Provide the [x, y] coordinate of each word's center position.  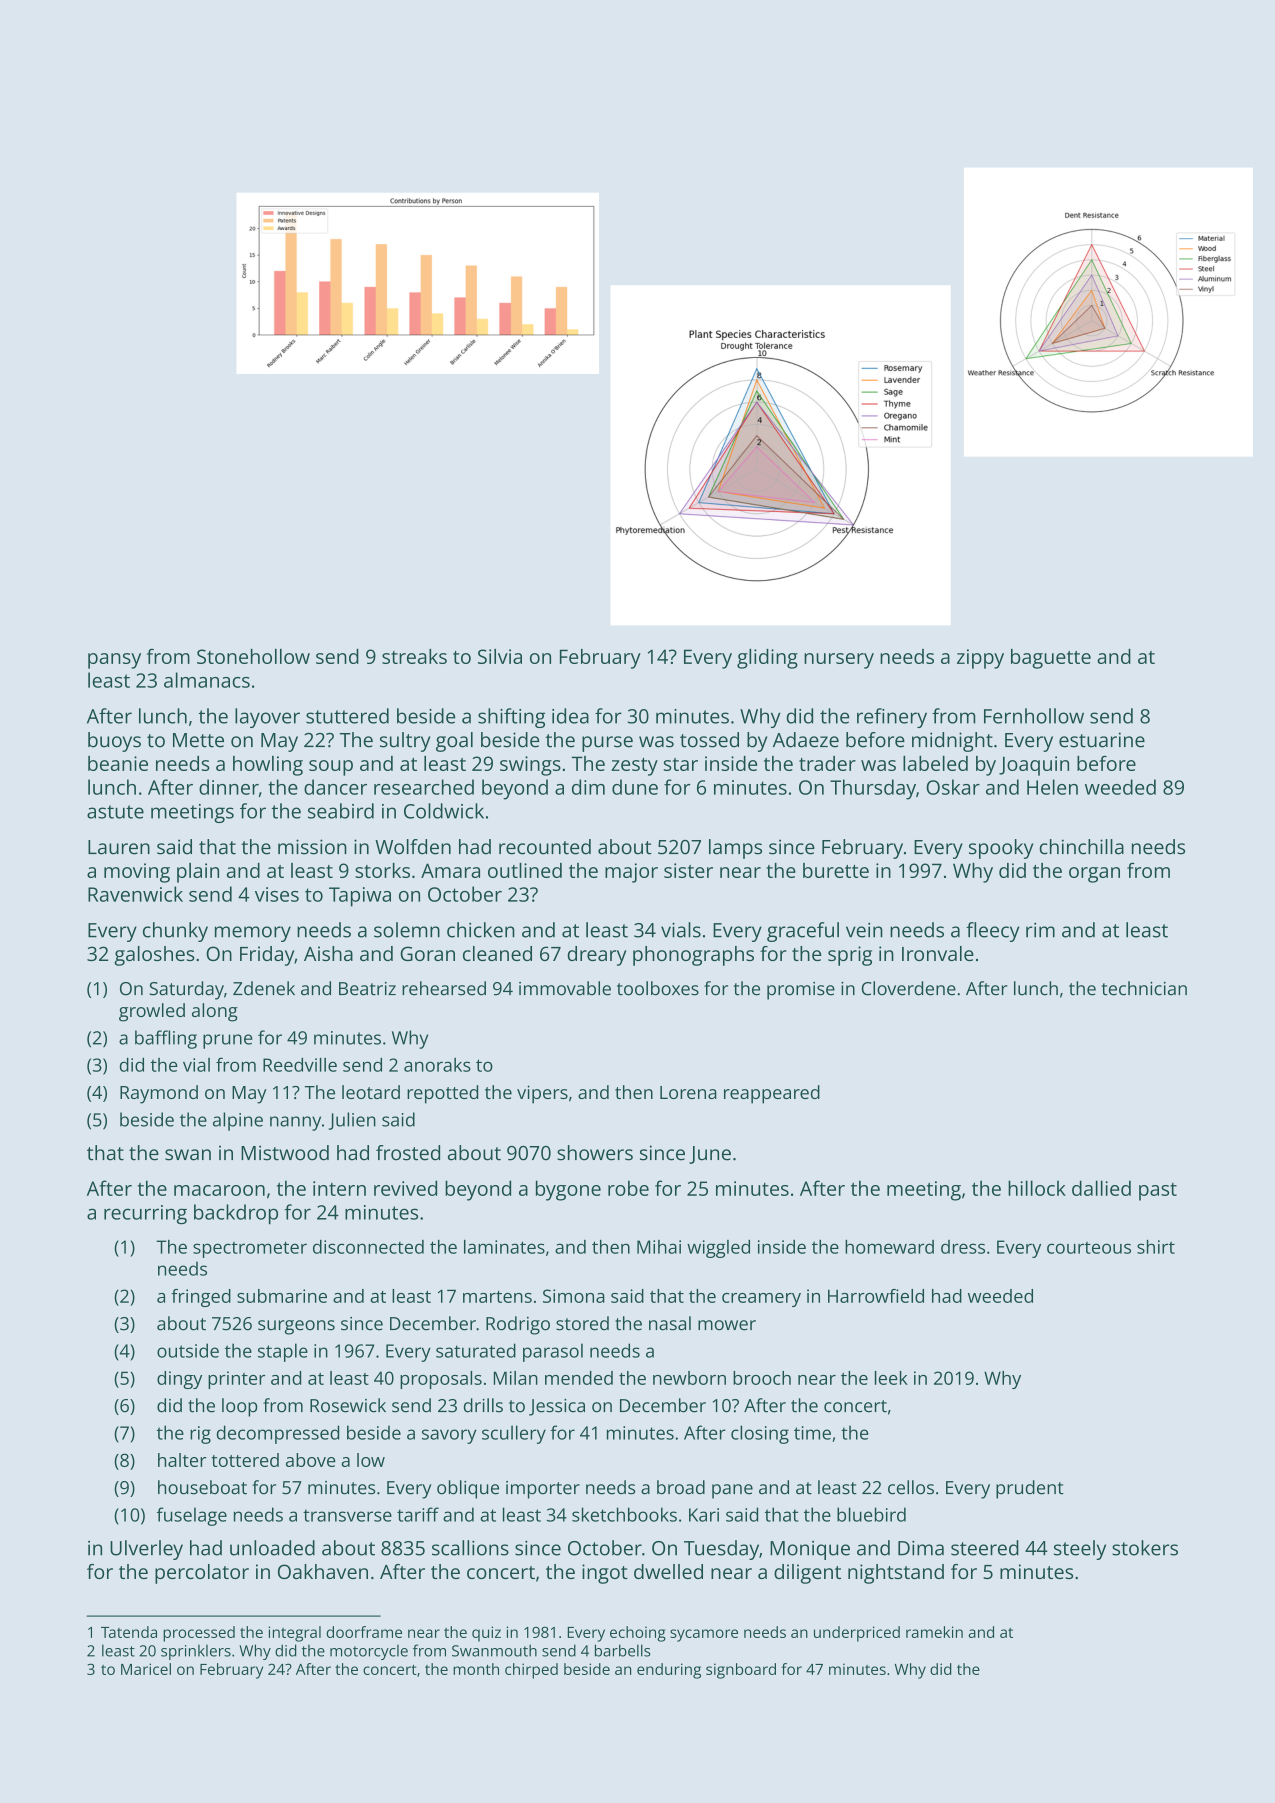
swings [530, 766]
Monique [810, 1550]
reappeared [772, 1094]
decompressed [278, 1434]
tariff [418, 1514]
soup [331, 768]
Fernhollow [1034, 716]
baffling [166, 1039]
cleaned [497, 953]
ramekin [934, 1632]
